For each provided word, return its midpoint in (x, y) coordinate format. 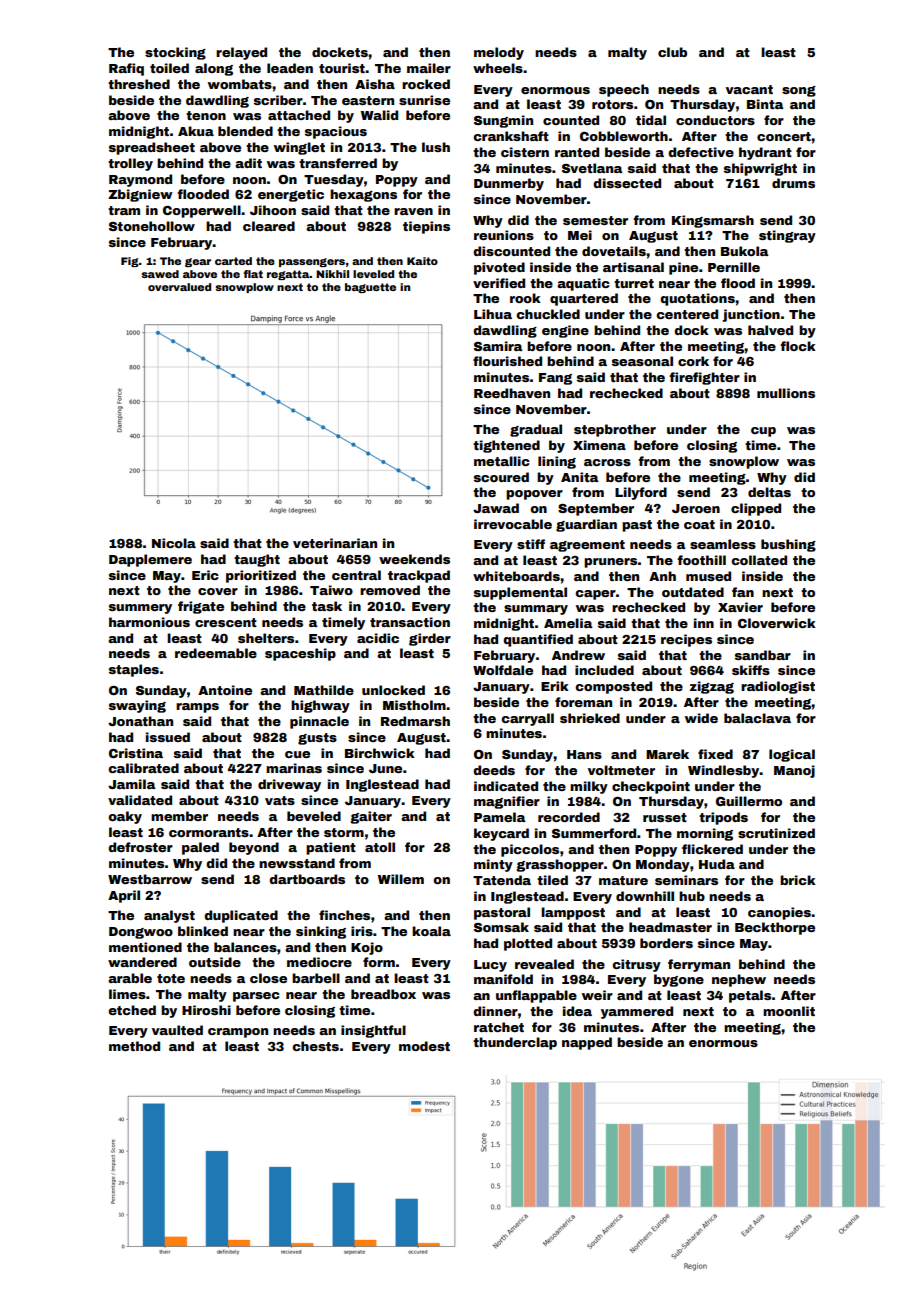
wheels (498, 68)
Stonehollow (152, 226)
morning (705, 834)
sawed (160, 274)
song (799, 91)
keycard (501, 834)
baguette (370, 288)
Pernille (734, 267)
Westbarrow (150, 879)
